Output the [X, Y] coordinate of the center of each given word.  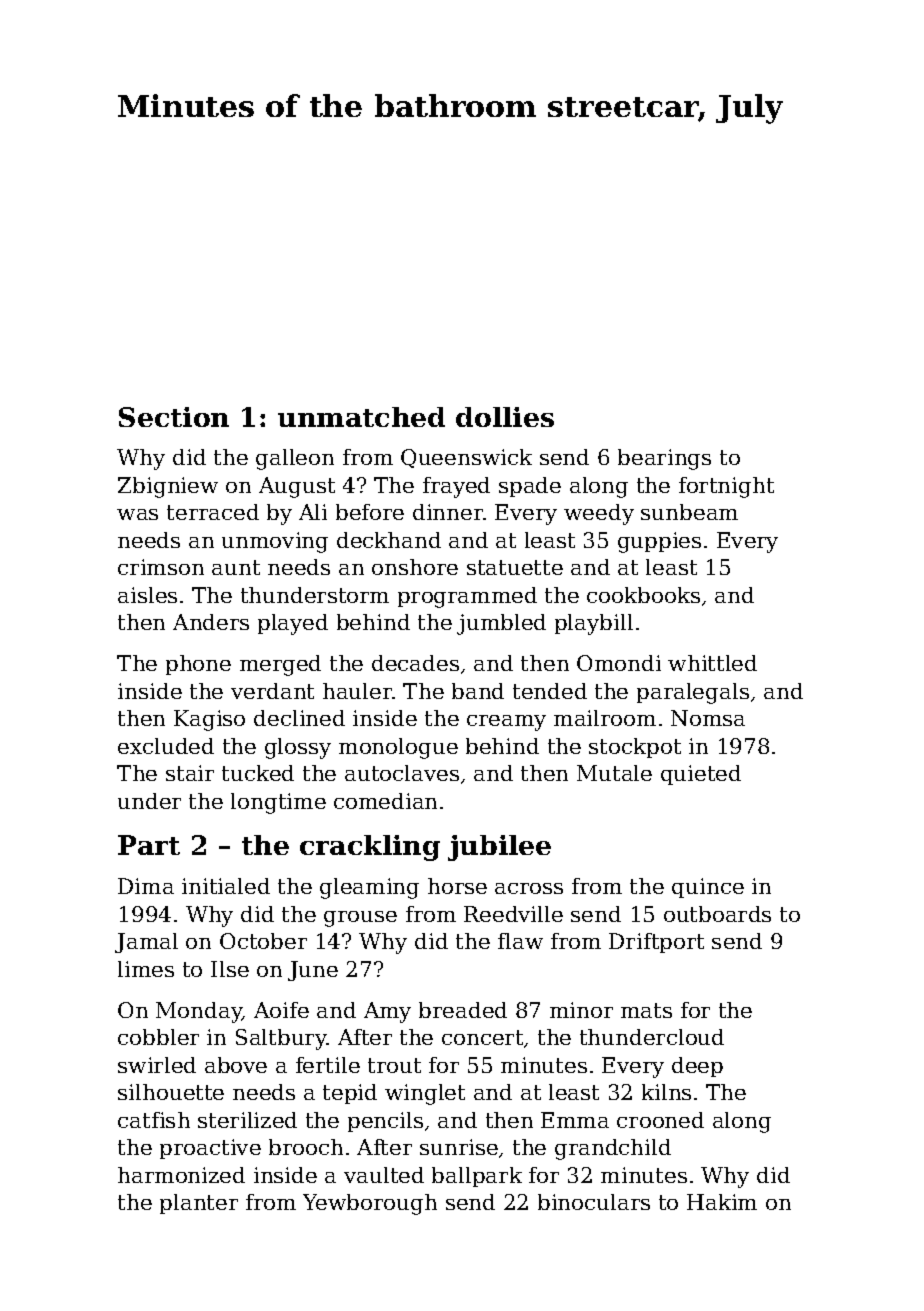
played [293, 624]
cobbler [158, 1037]
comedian [385, 801]
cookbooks [643, 595]
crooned [660, 1120]
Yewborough [370, 1204]
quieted [701, 775]
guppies [659, 542]
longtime [278, 803]
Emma [575, 1120]
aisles [147, 595]
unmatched [361, 417]
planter [199, 1204]
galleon [295, 459]
